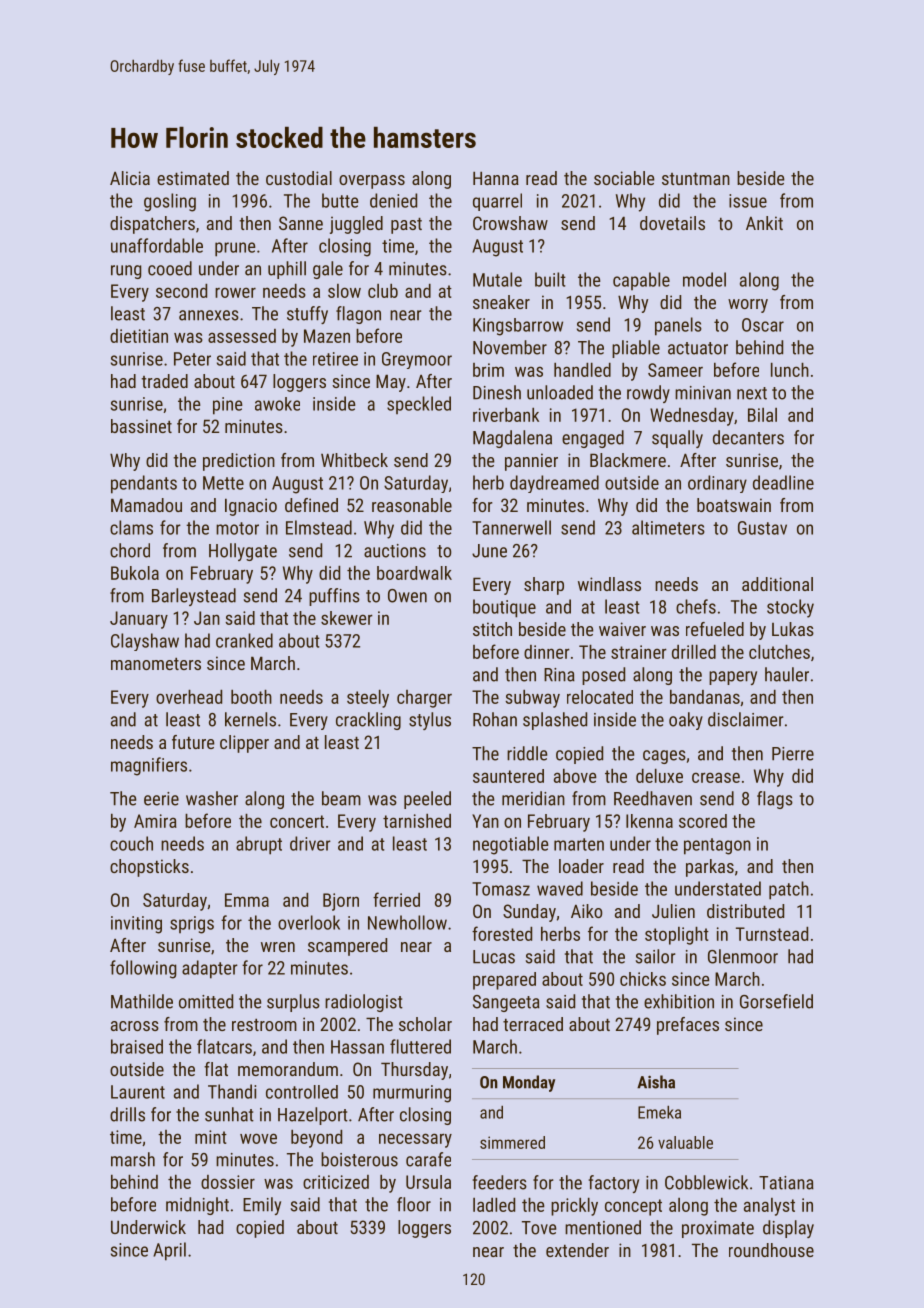 The width and height of the document is (924, 1308). I want to click on built, so click(550, 279).
